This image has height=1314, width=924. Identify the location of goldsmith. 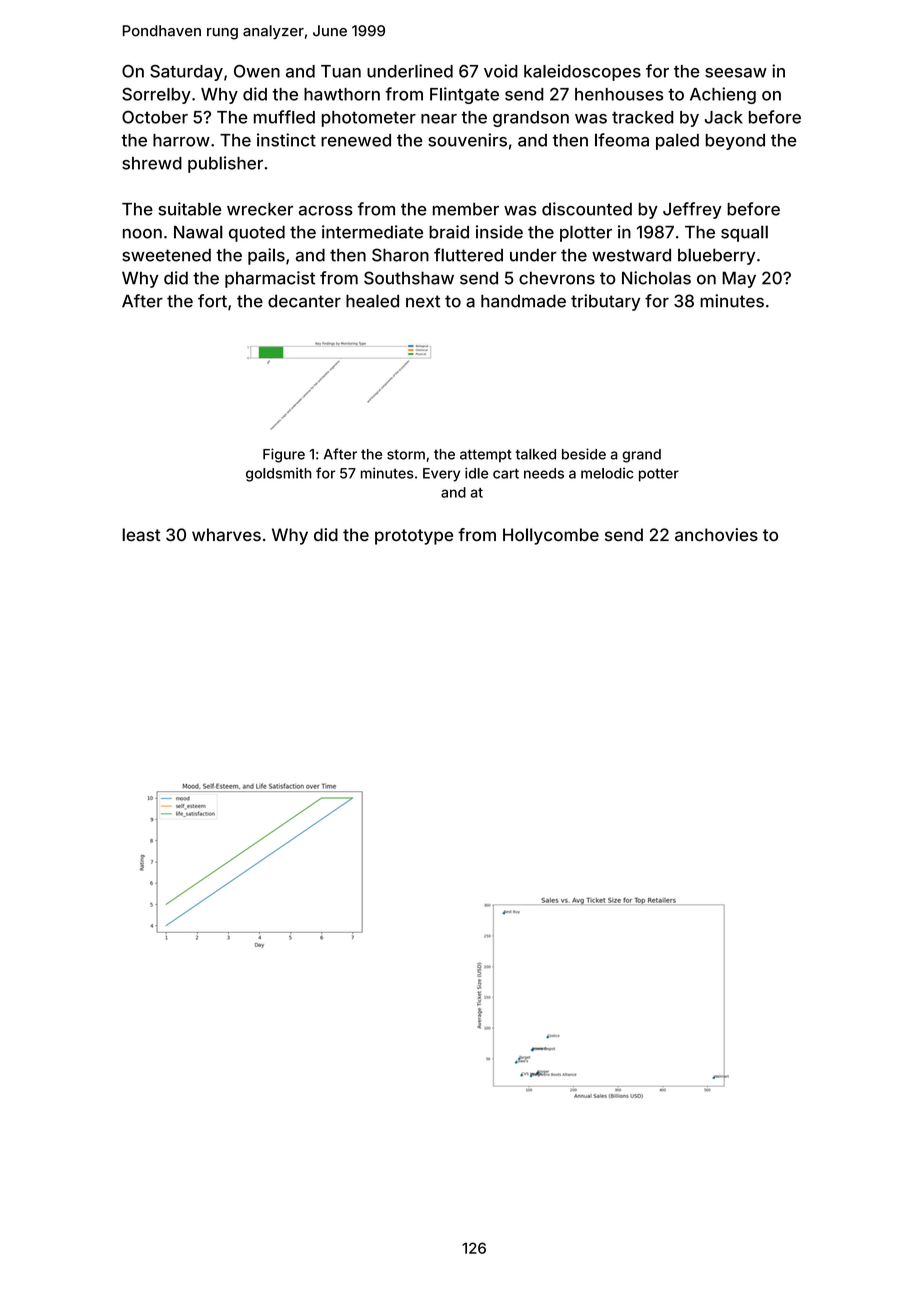
(279, 474).
